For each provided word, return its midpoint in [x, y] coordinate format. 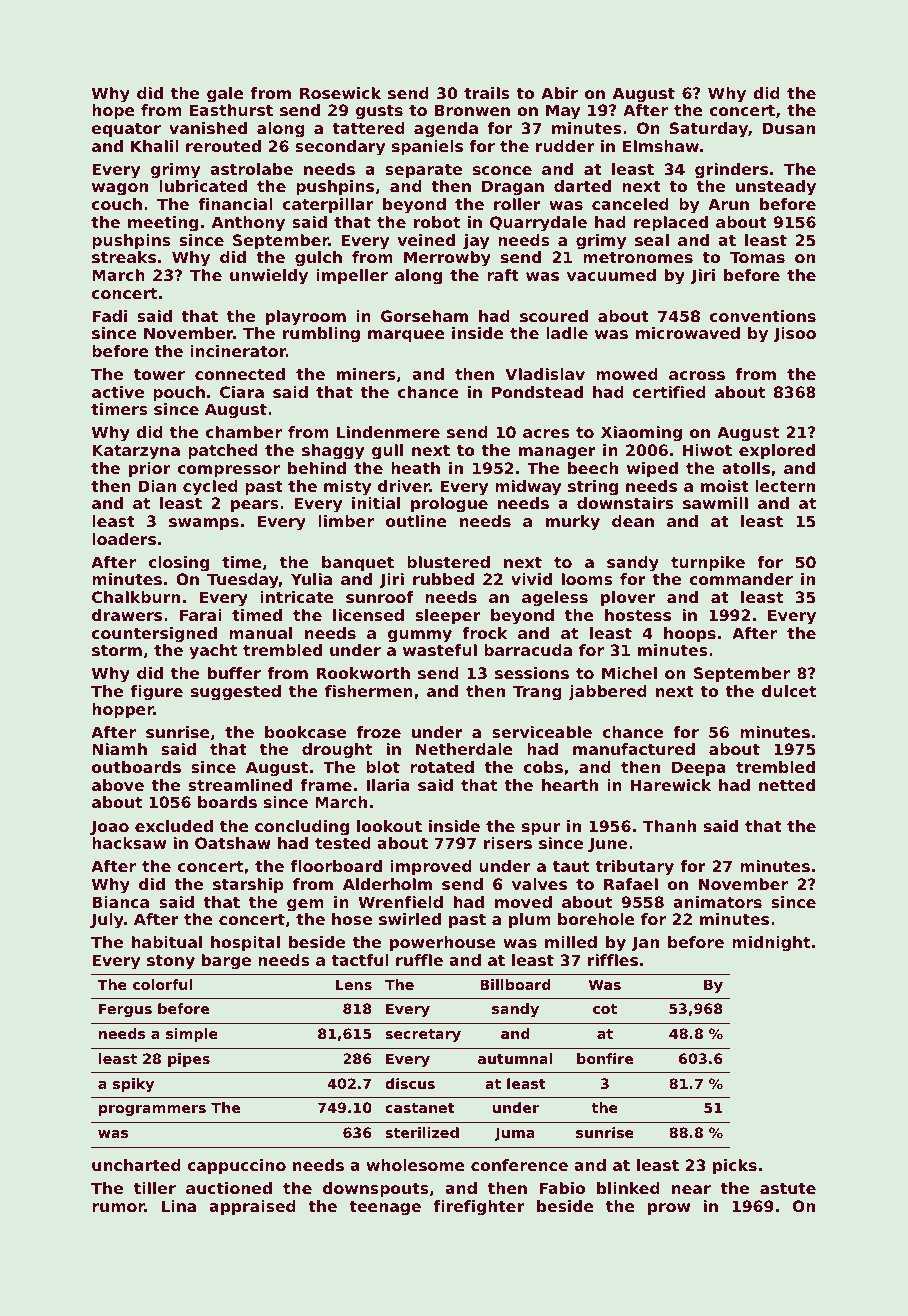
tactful [360, 960]
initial [376, 503]
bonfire [605, 1058]
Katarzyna [136, 452]
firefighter [478, 1208]
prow [669, 1209]
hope [113, 112]
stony [171, 962]
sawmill [715, 503]
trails [487, 93]
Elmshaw [661, 146]
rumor [118, 1207]
